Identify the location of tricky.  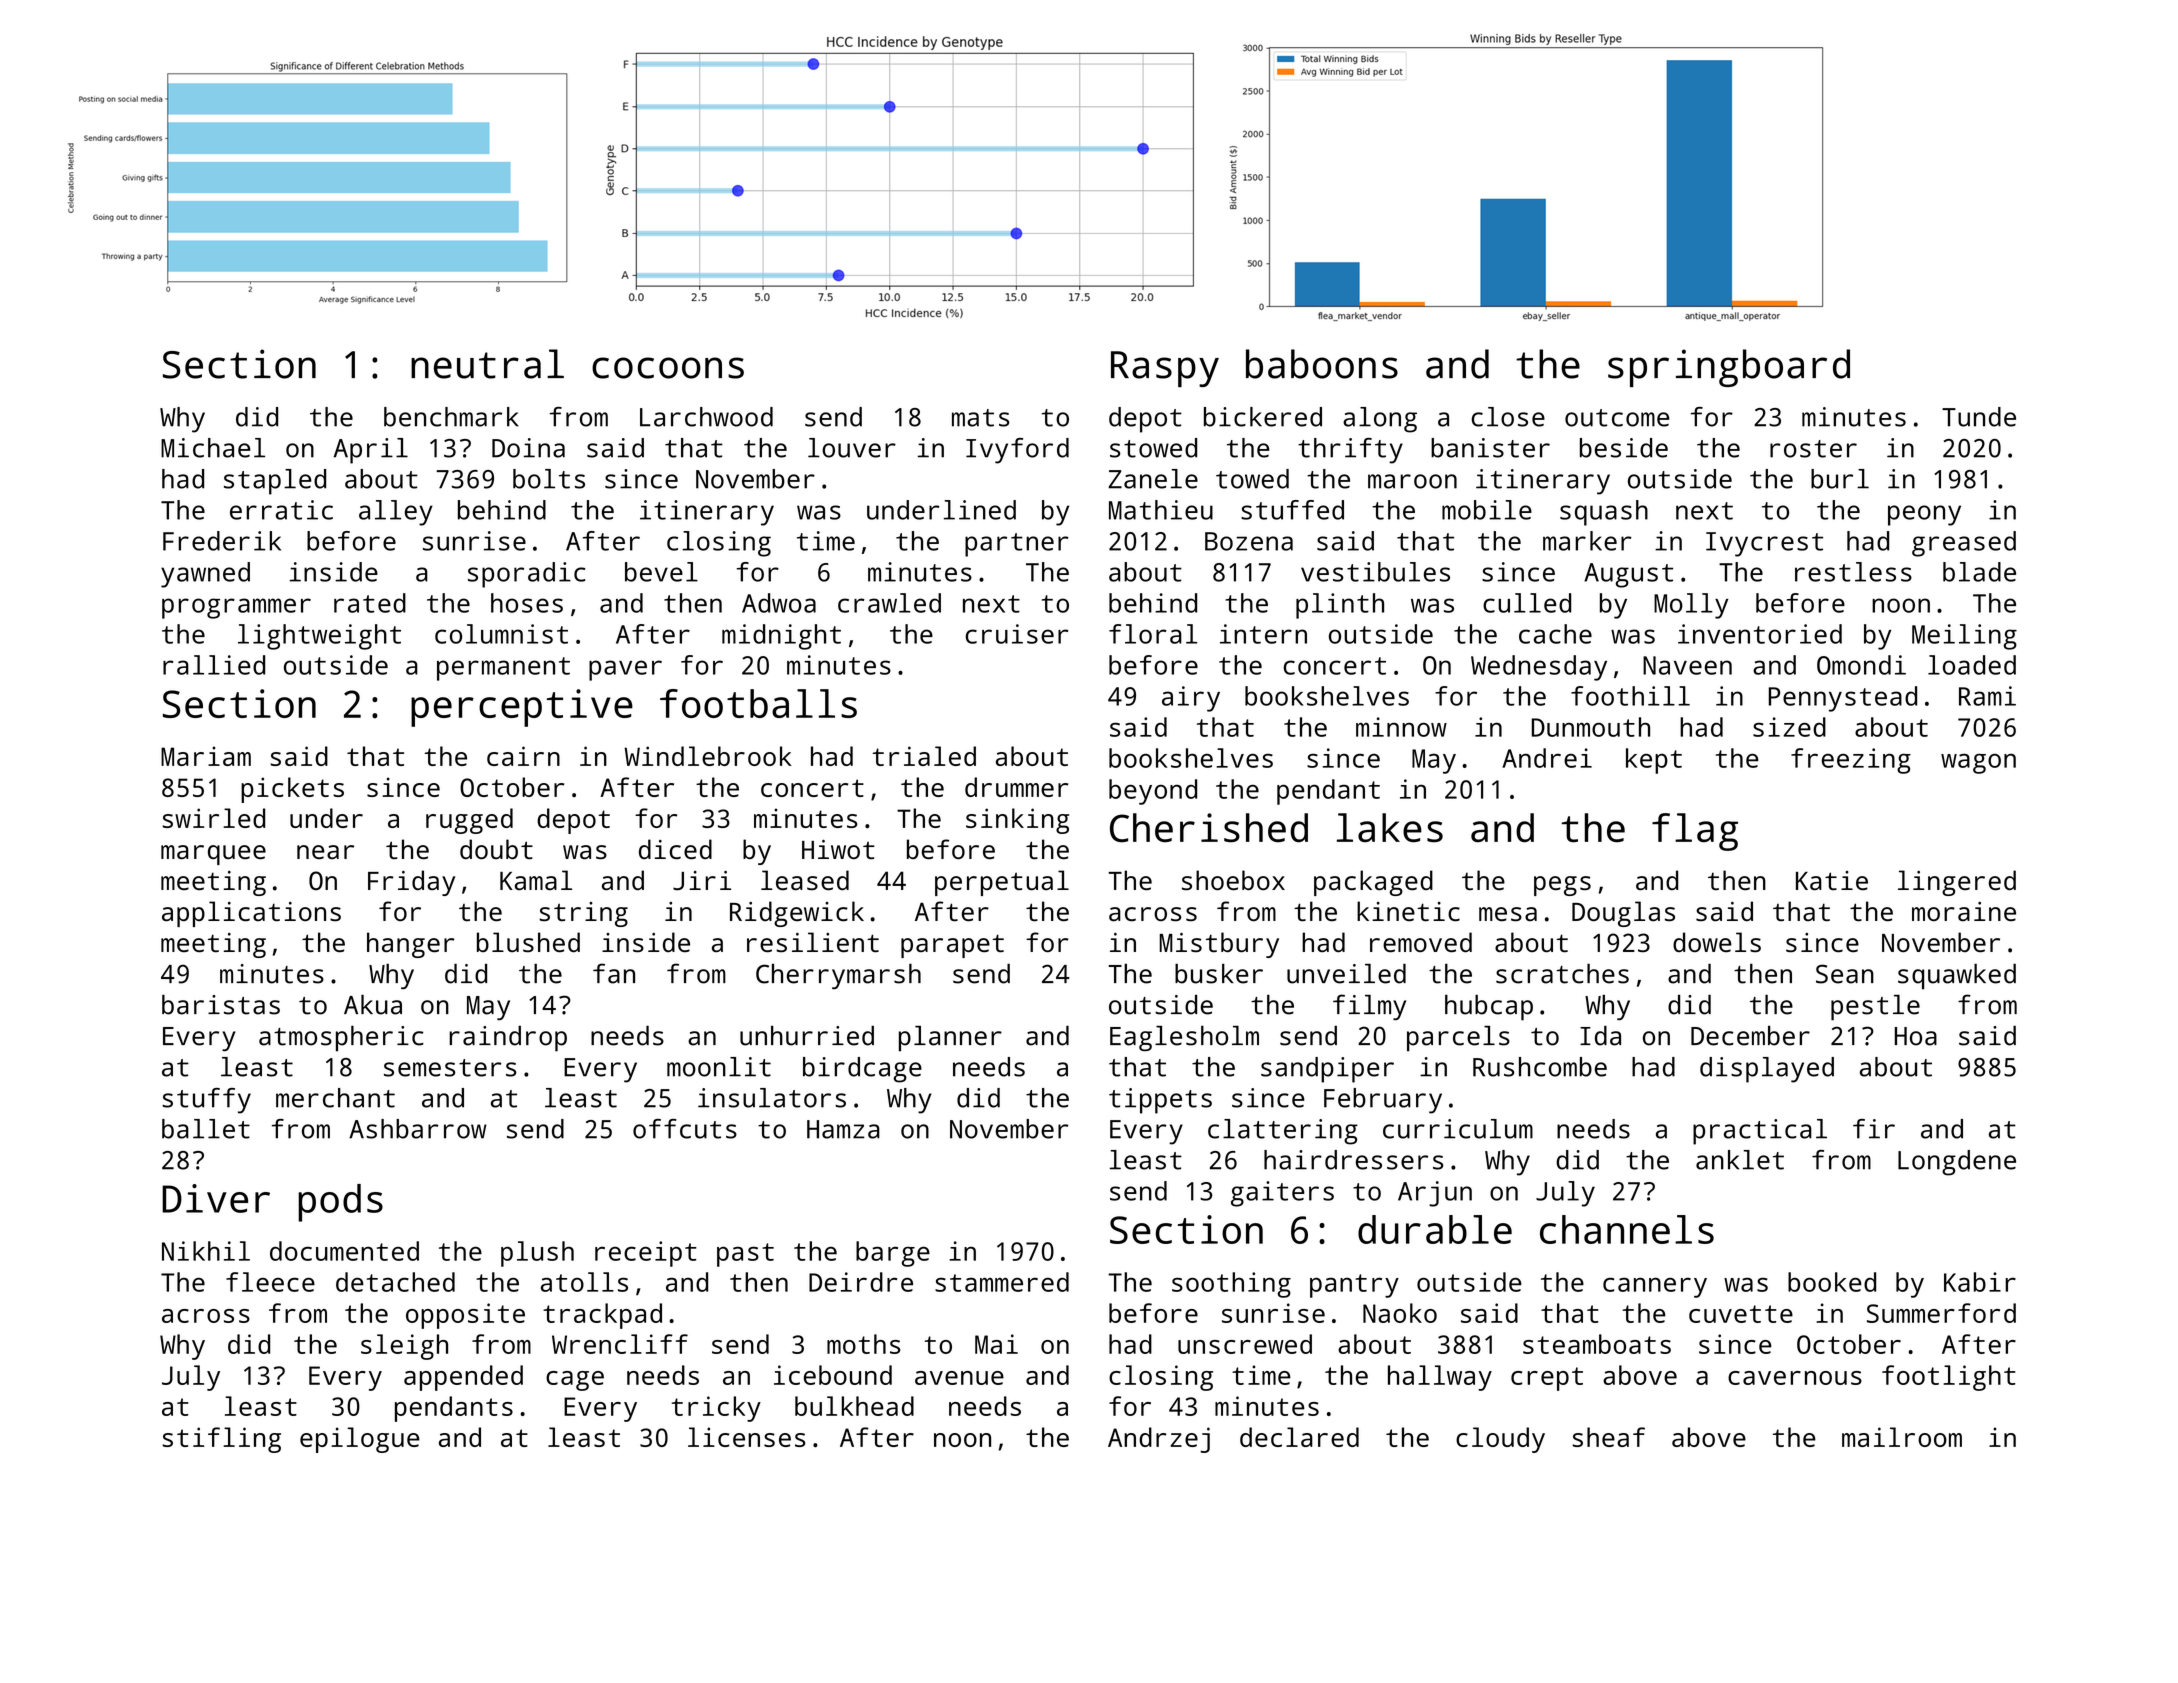
(716, 1409).
